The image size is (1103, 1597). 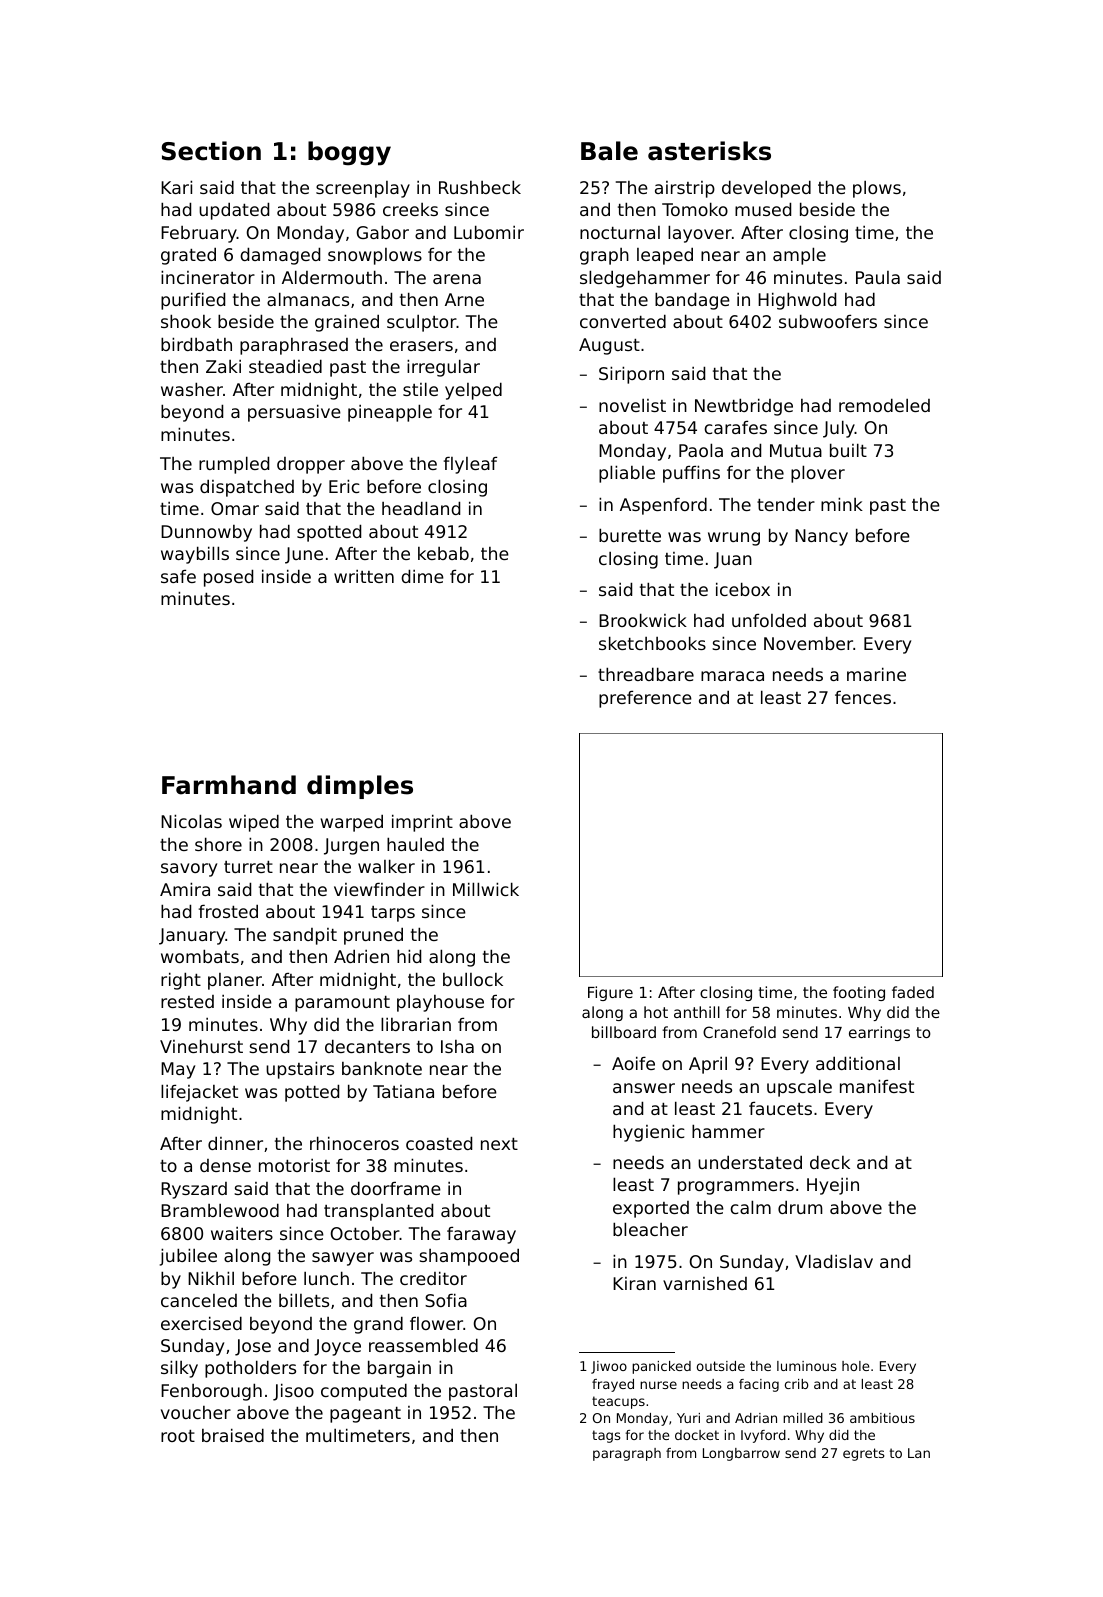 I want to click on preference, so click(x=645, y=699).
